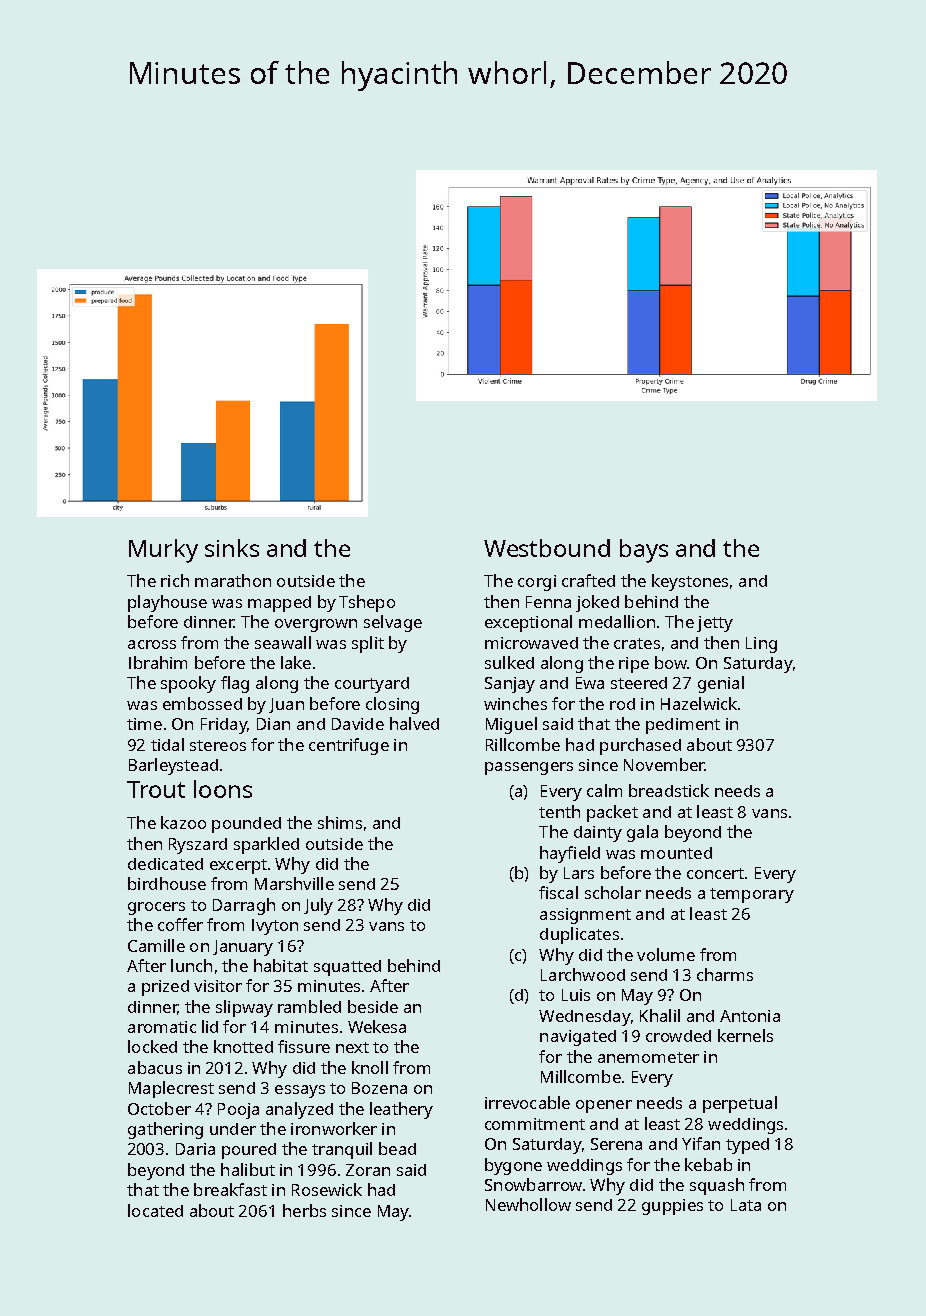 The image size is (926, 1316). Describe the element at coordinates (340, 822) in the page. I see `shims` at that location.
